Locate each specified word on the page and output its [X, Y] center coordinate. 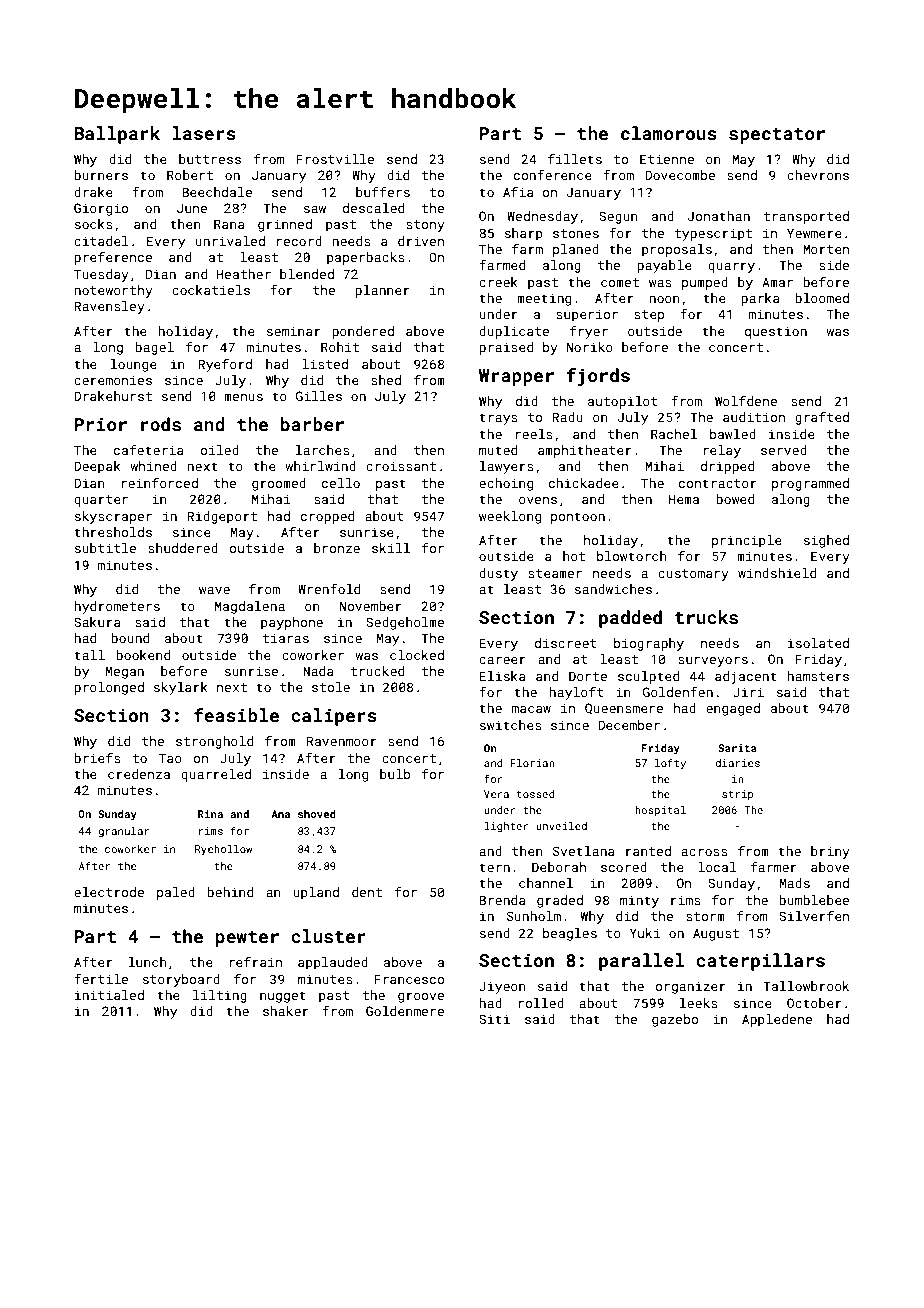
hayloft [576, 693]
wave [214, 590]
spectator [777, 136]
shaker [286, 1011]
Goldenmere [405, 1011]
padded [630, 619]
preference [113, 258]
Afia [518, 192]
